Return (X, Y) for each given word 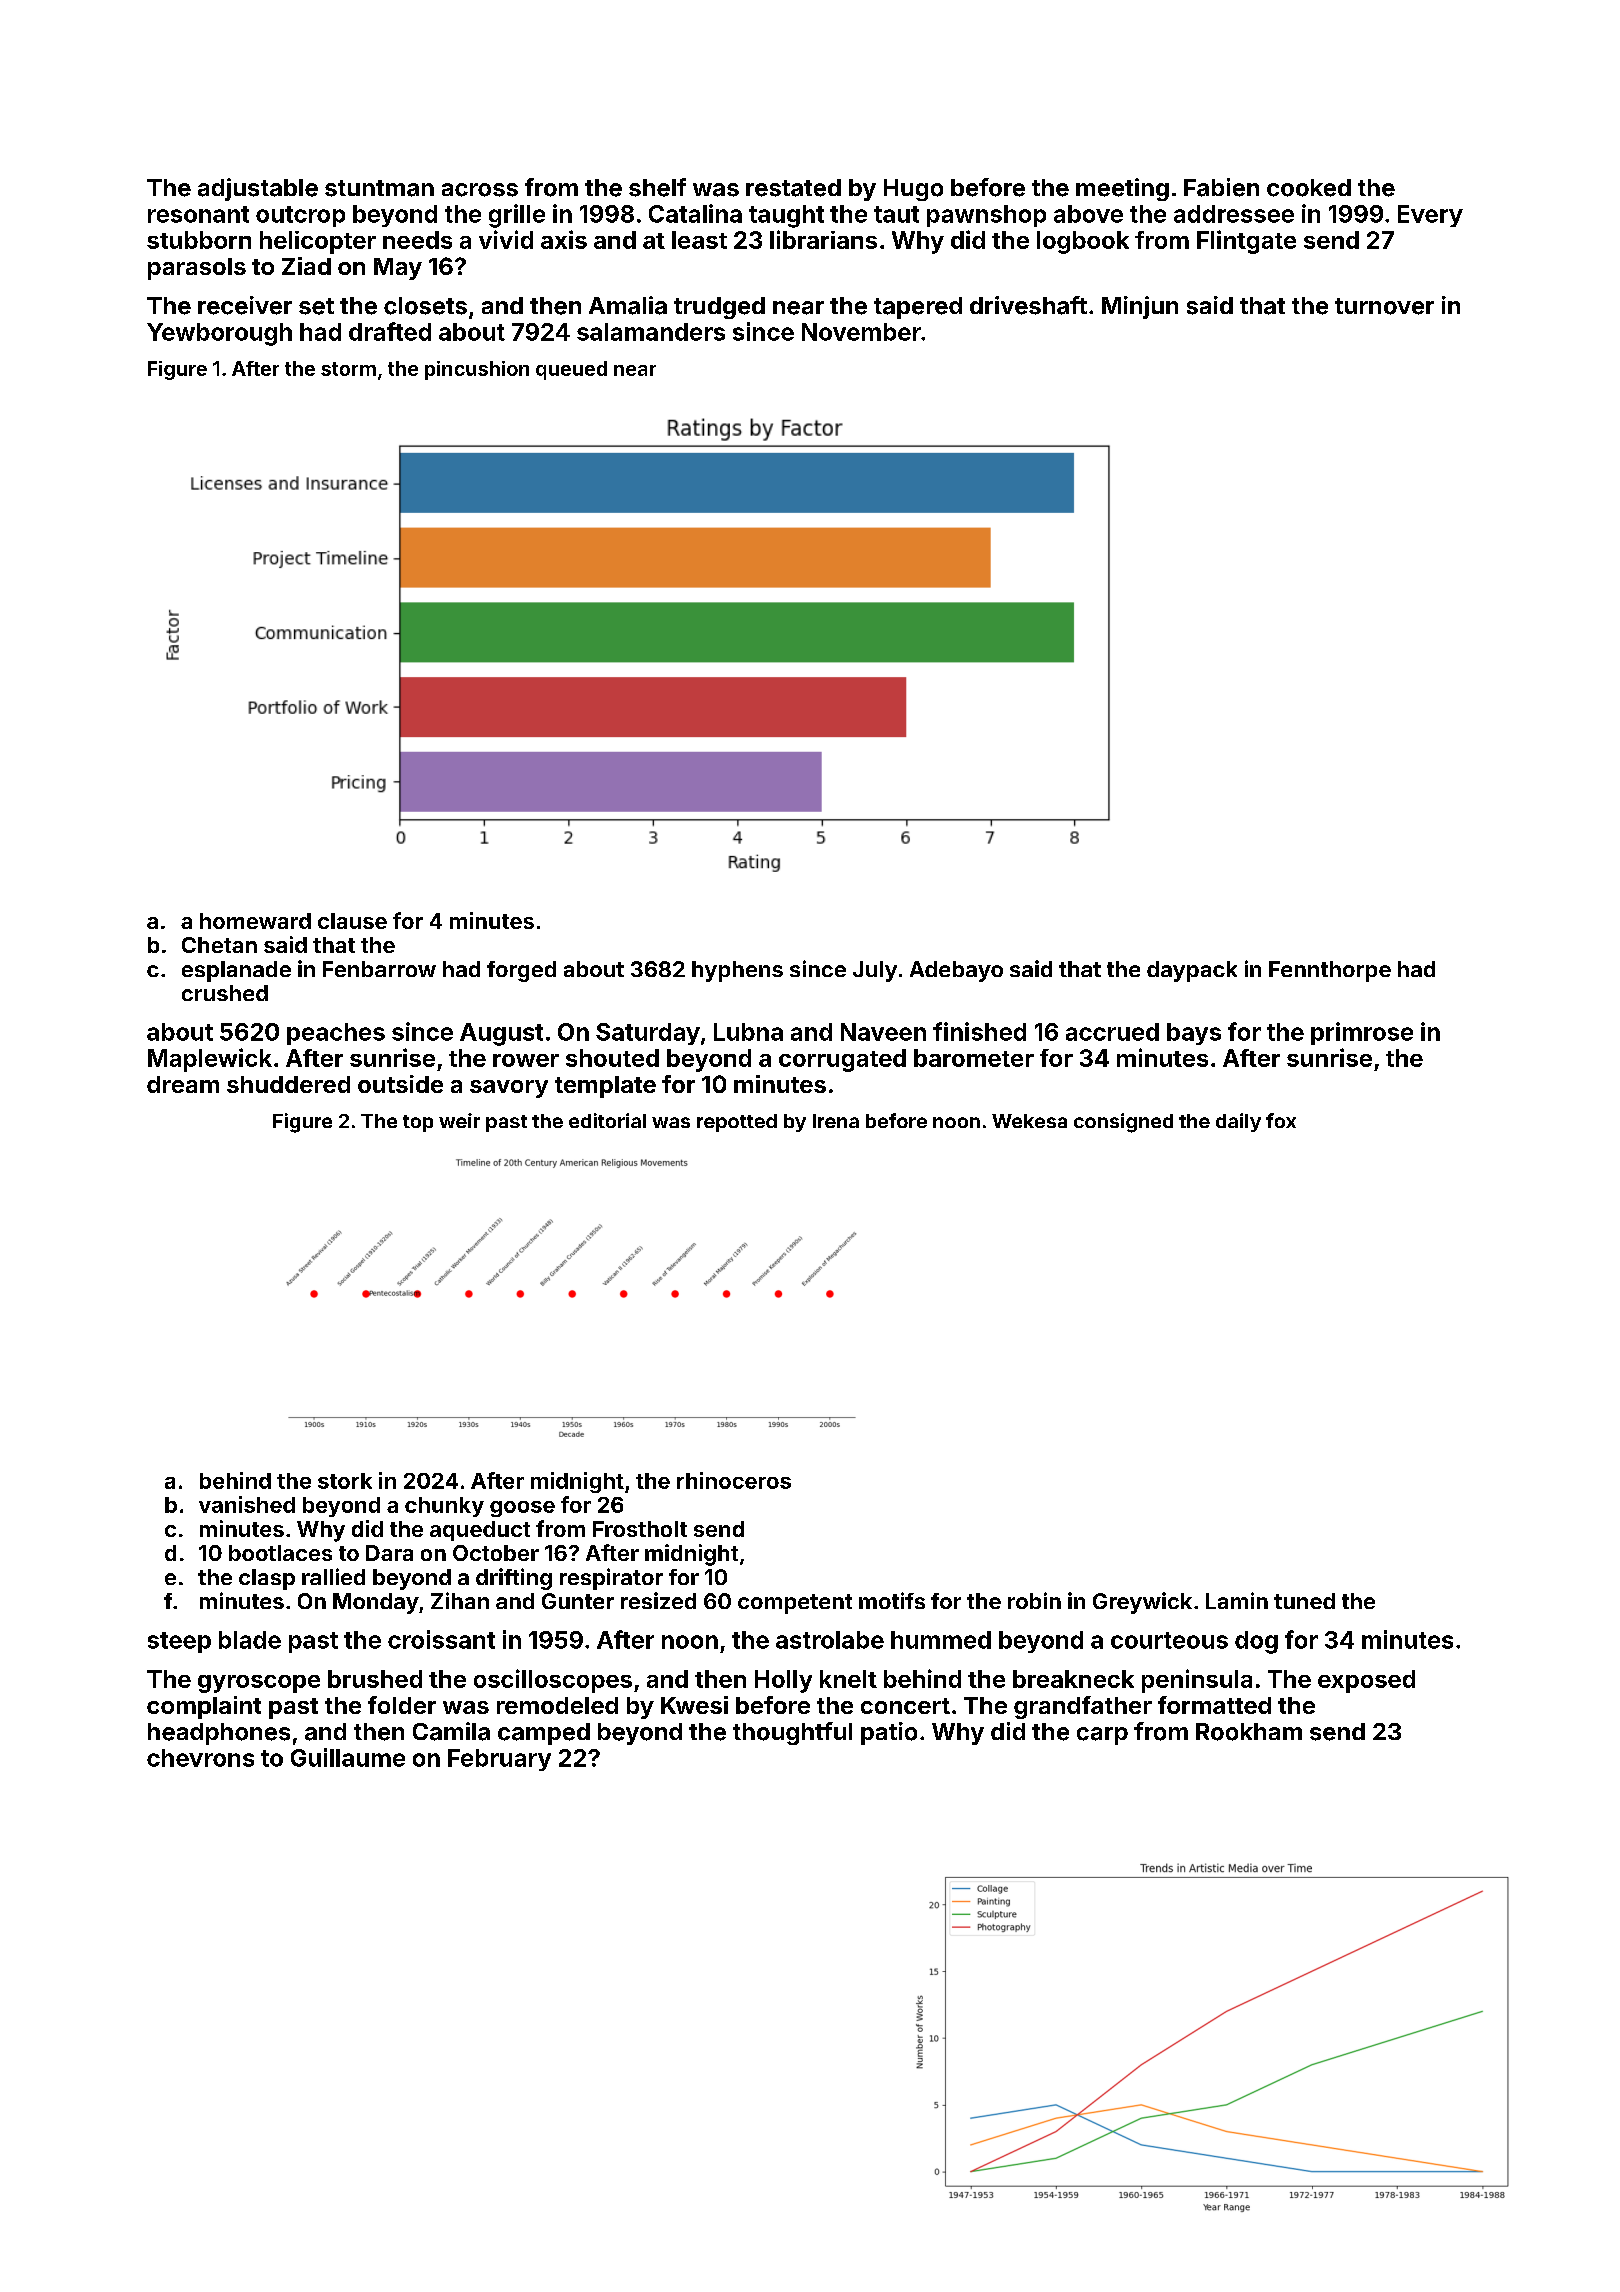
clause (352, 921)
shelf (657, 187)
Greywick (1142, 1603)
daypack (1192, 971)
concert (905, 1706)
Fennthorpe (1330, 971)
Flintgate (1246, 242)
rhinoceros (734, 1480)
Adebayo (956, 971)
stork (345, 1481)
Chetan (219, 945)
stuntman (379, 188)
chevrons (200, 1758)
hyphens (737, 971)
